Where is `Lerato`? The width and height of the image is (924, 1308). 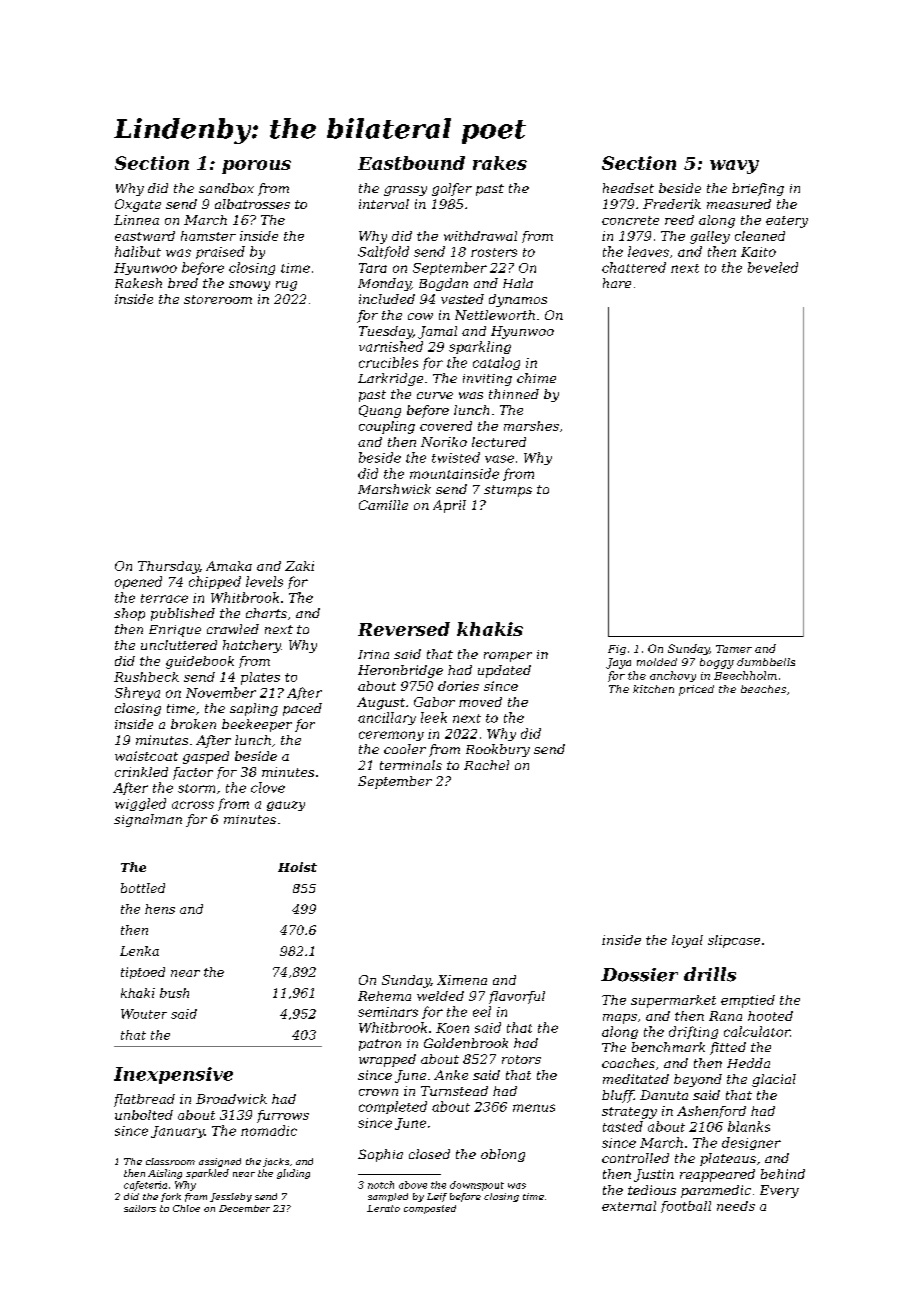 Lerato is located at coordinates (383, 1208).
